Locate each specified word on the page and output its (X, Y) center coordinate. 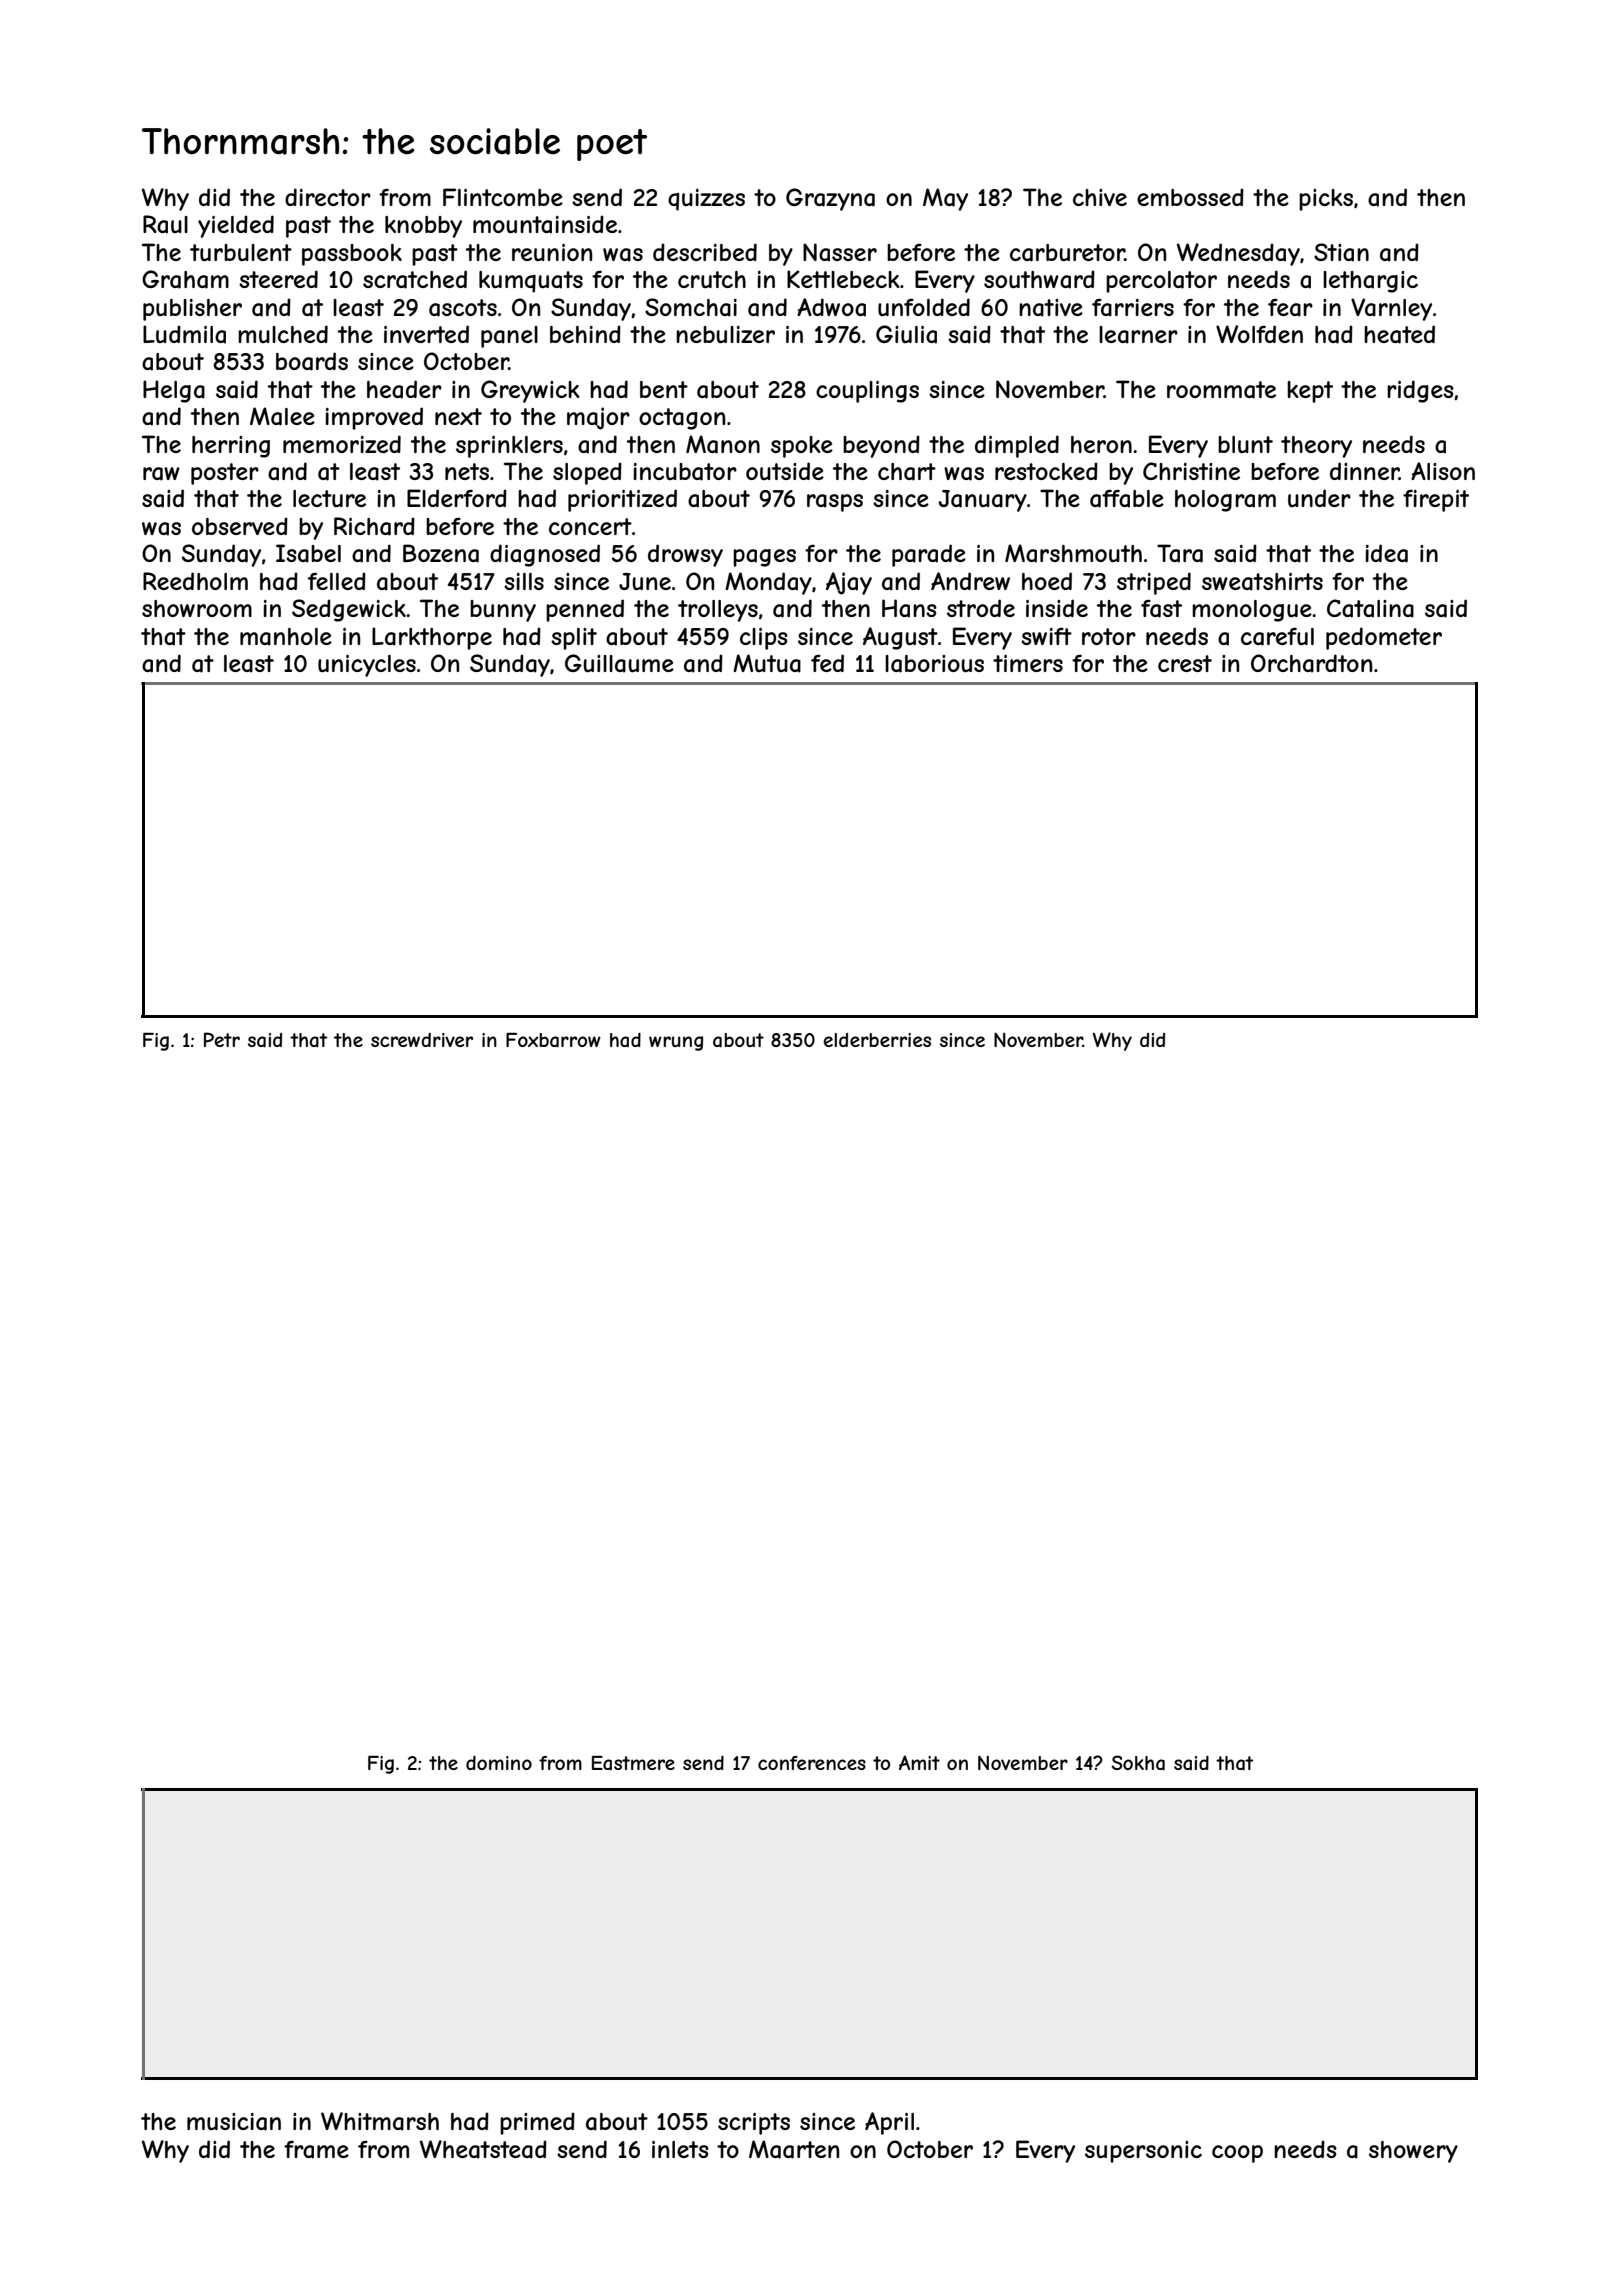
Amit (919, 1762)
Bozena (441, 553)
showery (1413, 2152)
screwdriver (422, 1040)
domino (499, 1763)
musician (234, 2122)
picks (1326, 200)
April (889, 2123)
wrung (676, 1043)
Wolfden (1259, 334)
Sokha (1138, 1763)
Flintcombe (503, 197)
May (945, 199)
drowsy (685, 555)
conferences (812, 1763)
